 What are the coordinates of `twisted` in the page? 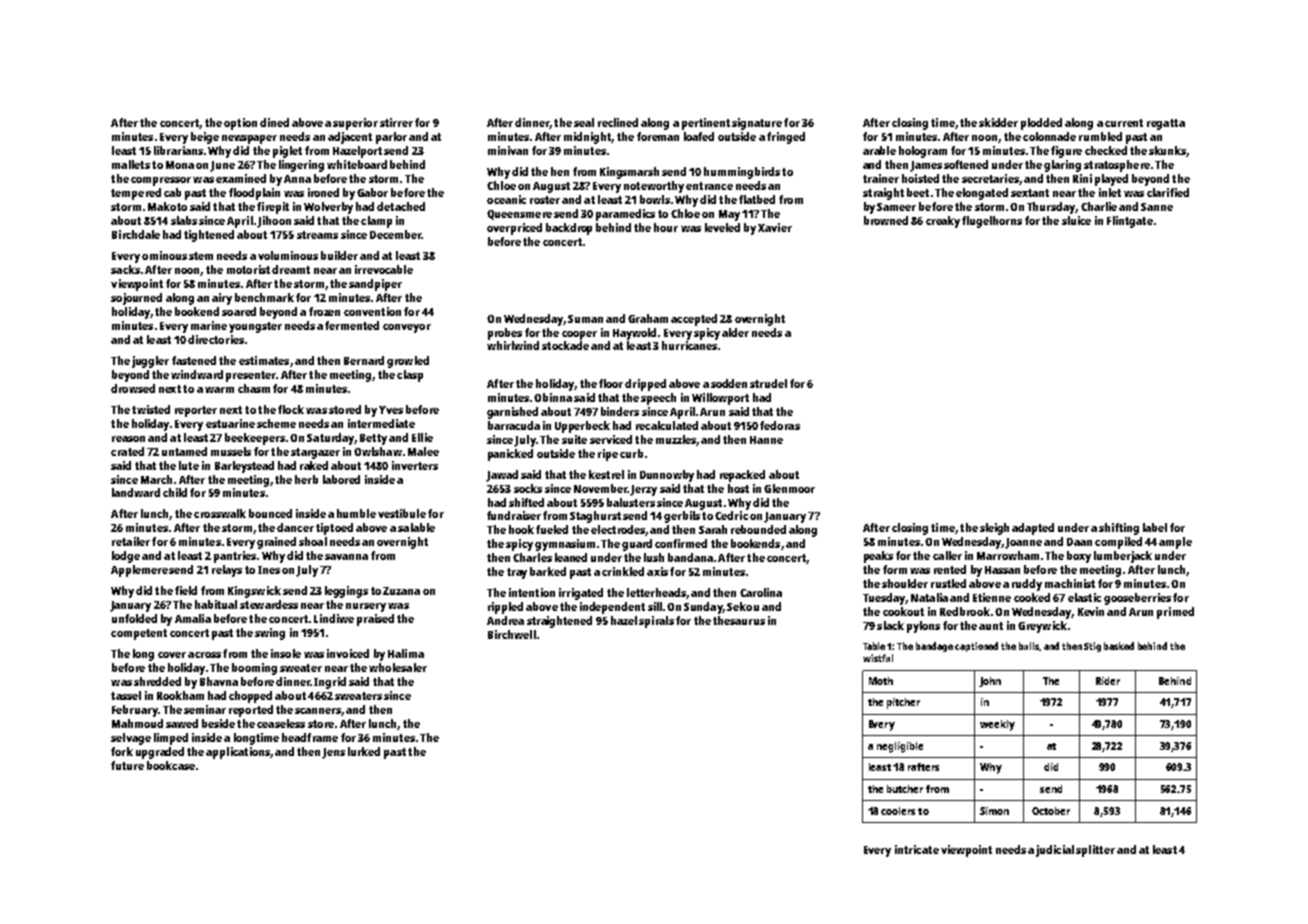 It's located at (151, 409).
